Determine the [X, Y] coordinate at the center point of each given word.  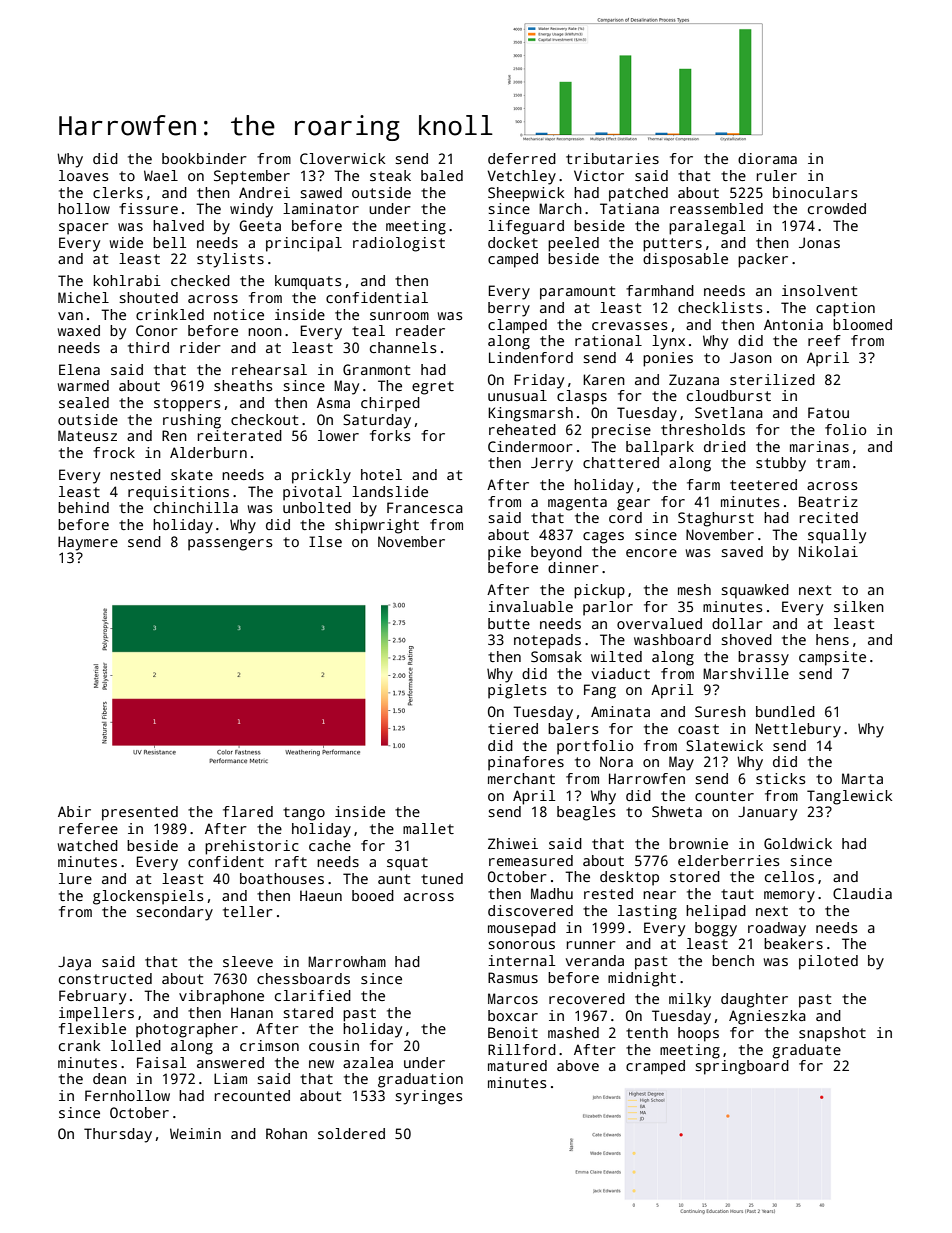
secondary [174, 913]
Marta [862, 778]
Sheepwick [526, 194]
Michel [83, 297]
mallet [428, 828]
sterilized [772, 379]
